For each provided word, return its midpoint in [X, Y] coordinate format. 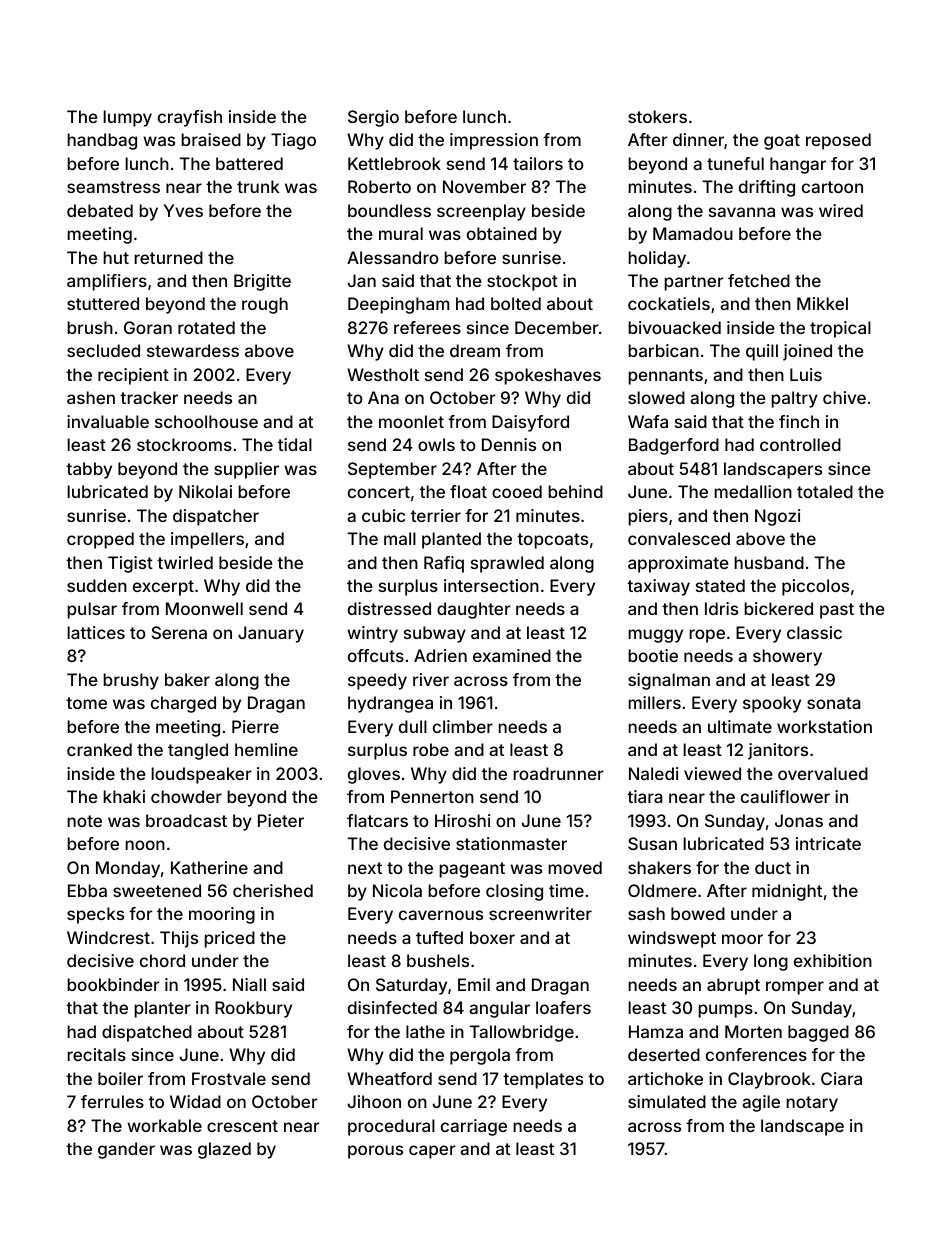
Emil [474, 984]
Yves [183, 210]
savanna [742, 212]
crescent [242, 1126]
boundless [389, 210]
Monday [128, 869]
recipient [133, 376]
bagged [818, 1033]
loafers [563, 1007]
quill [762, 352]
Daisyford [530, 423]
